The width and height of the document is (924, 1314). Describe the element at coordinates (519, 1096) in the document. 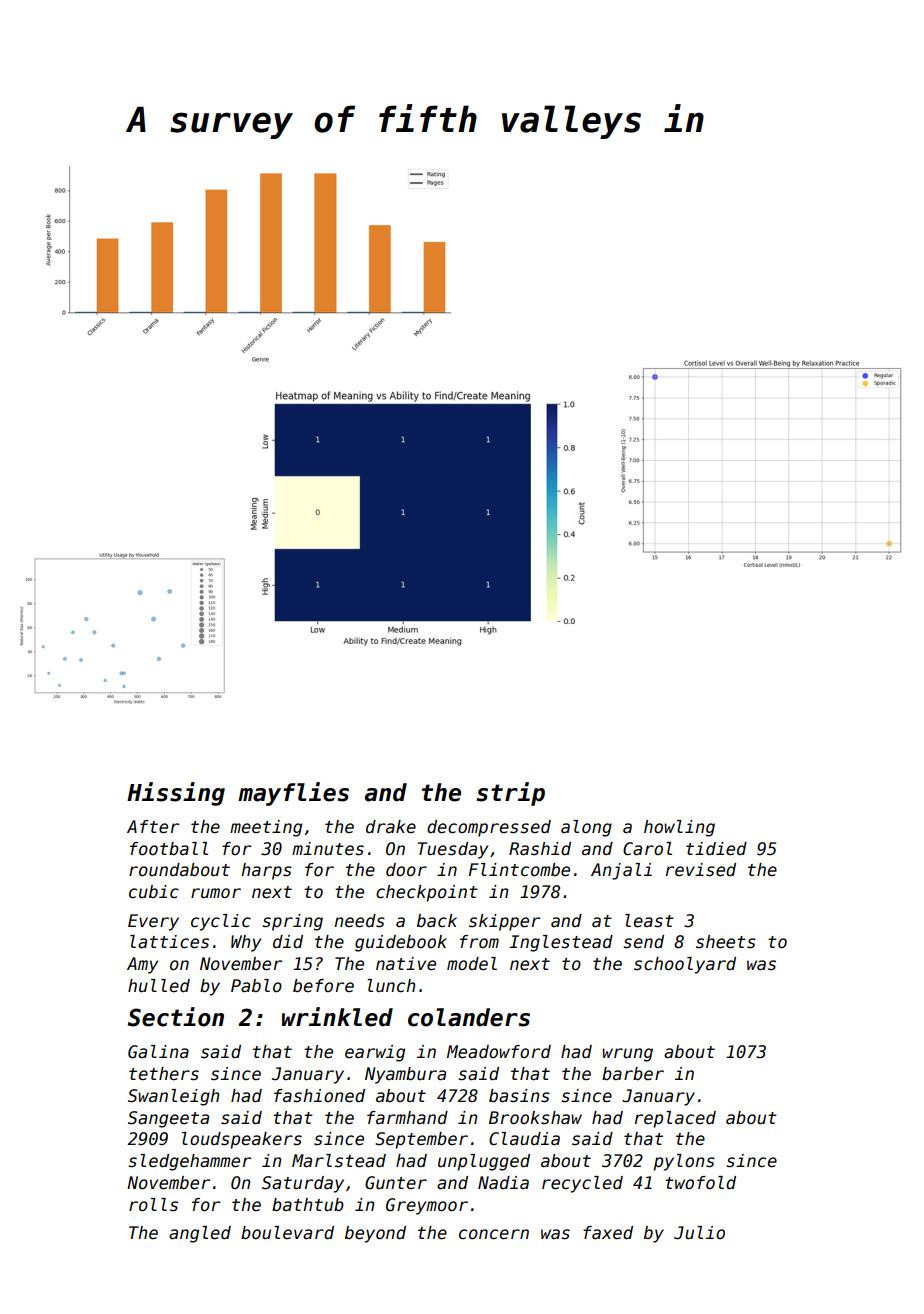

I see `basins` at that location.
